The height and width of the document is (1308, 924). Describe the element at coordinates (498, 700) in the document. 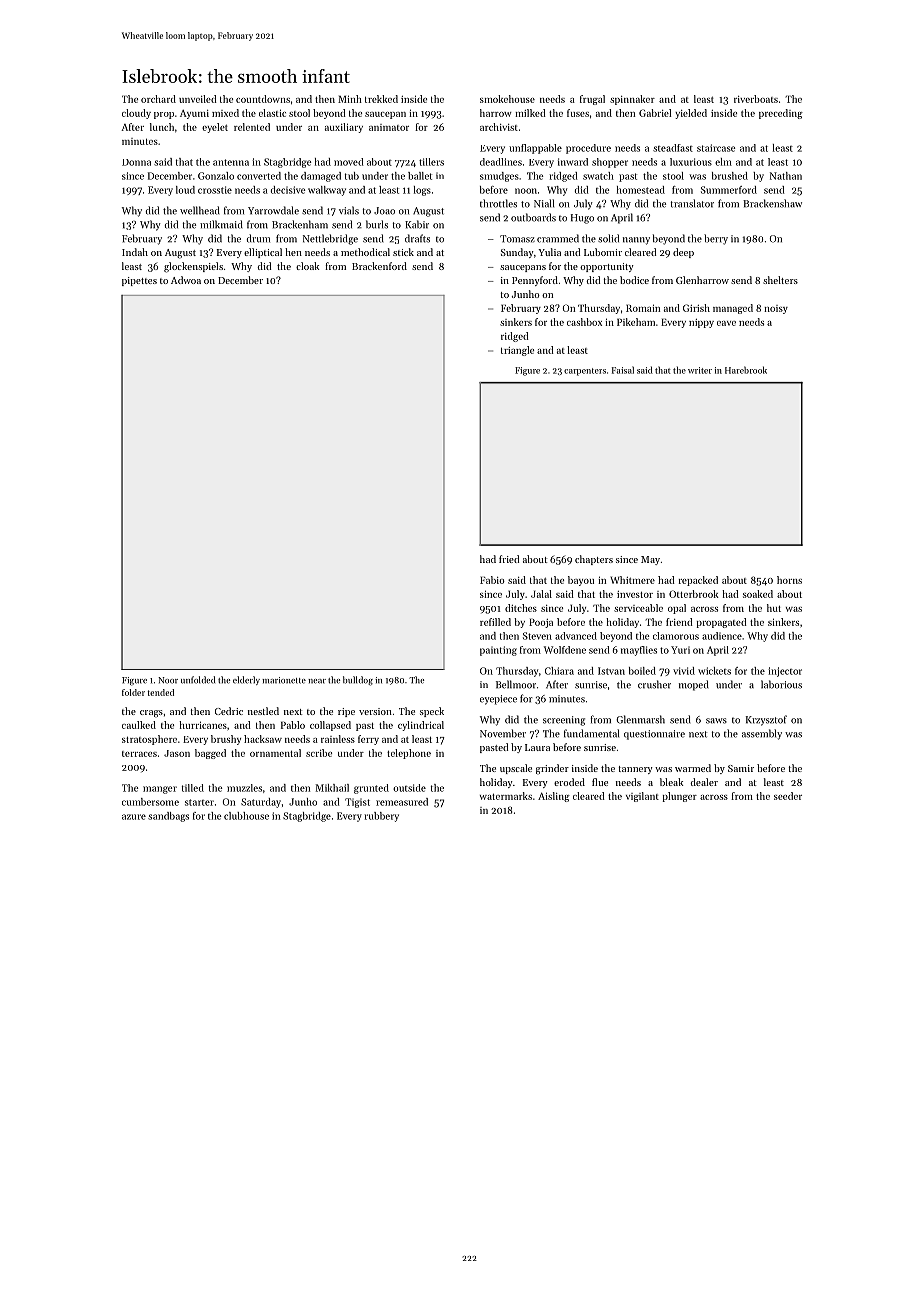

I see `eyepiece` at that location.
